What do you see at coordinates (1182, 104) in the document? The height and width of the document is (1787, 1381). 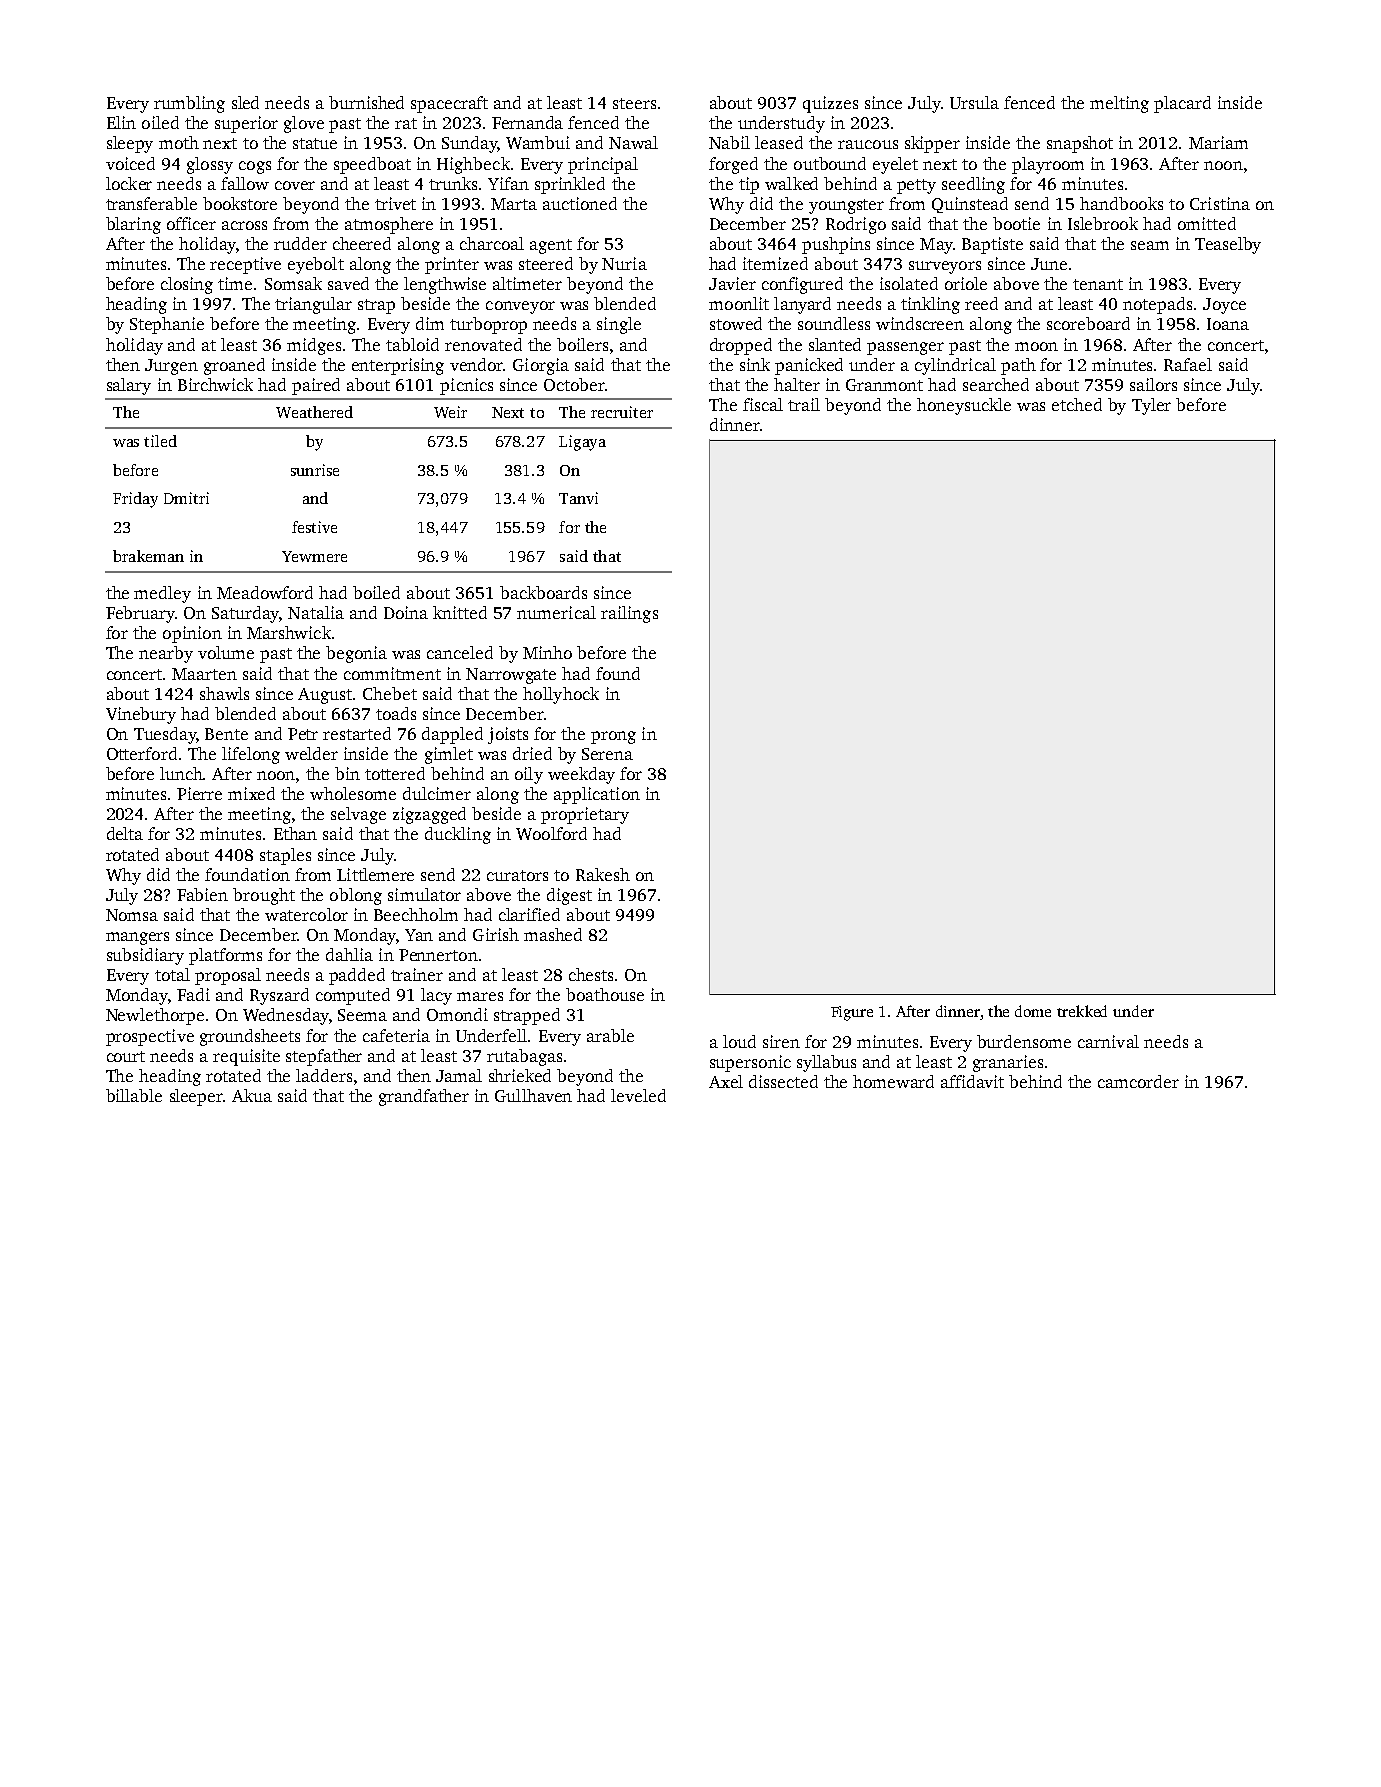 I see `placard` at bounding box center [1182, 104].
